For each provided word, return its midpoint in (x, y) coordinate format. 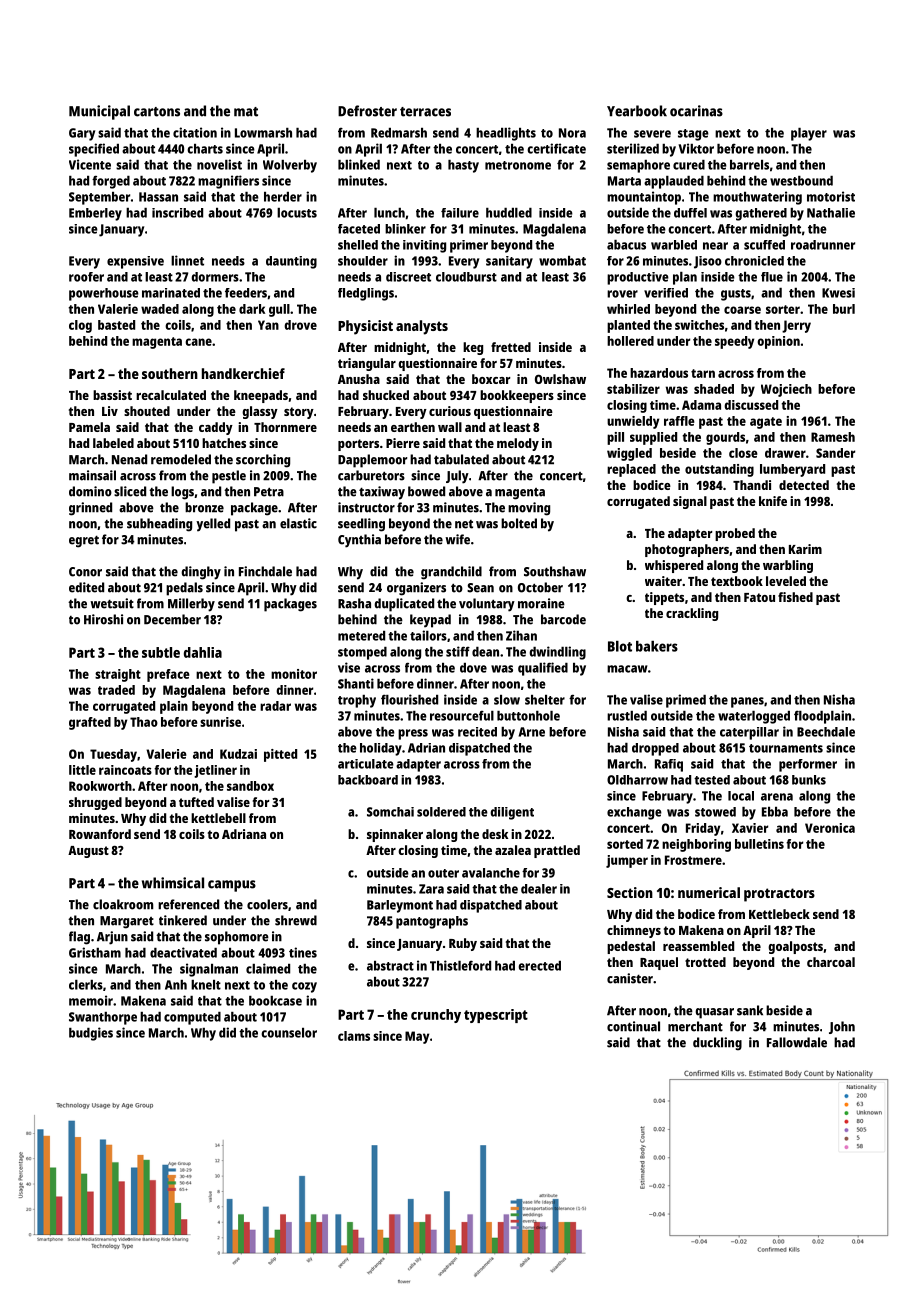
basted (116, 325)
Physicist (365, 327)
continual (633, 1026)
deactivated (183, 952)
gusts (736, 295)
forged (111, 182)
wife (457, 539)
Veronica (830, 828)
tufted (196, 802)
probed (735, 534)
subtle (161, 652)
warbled (674, 245)
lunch (389, 213)
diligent (512, 813)
